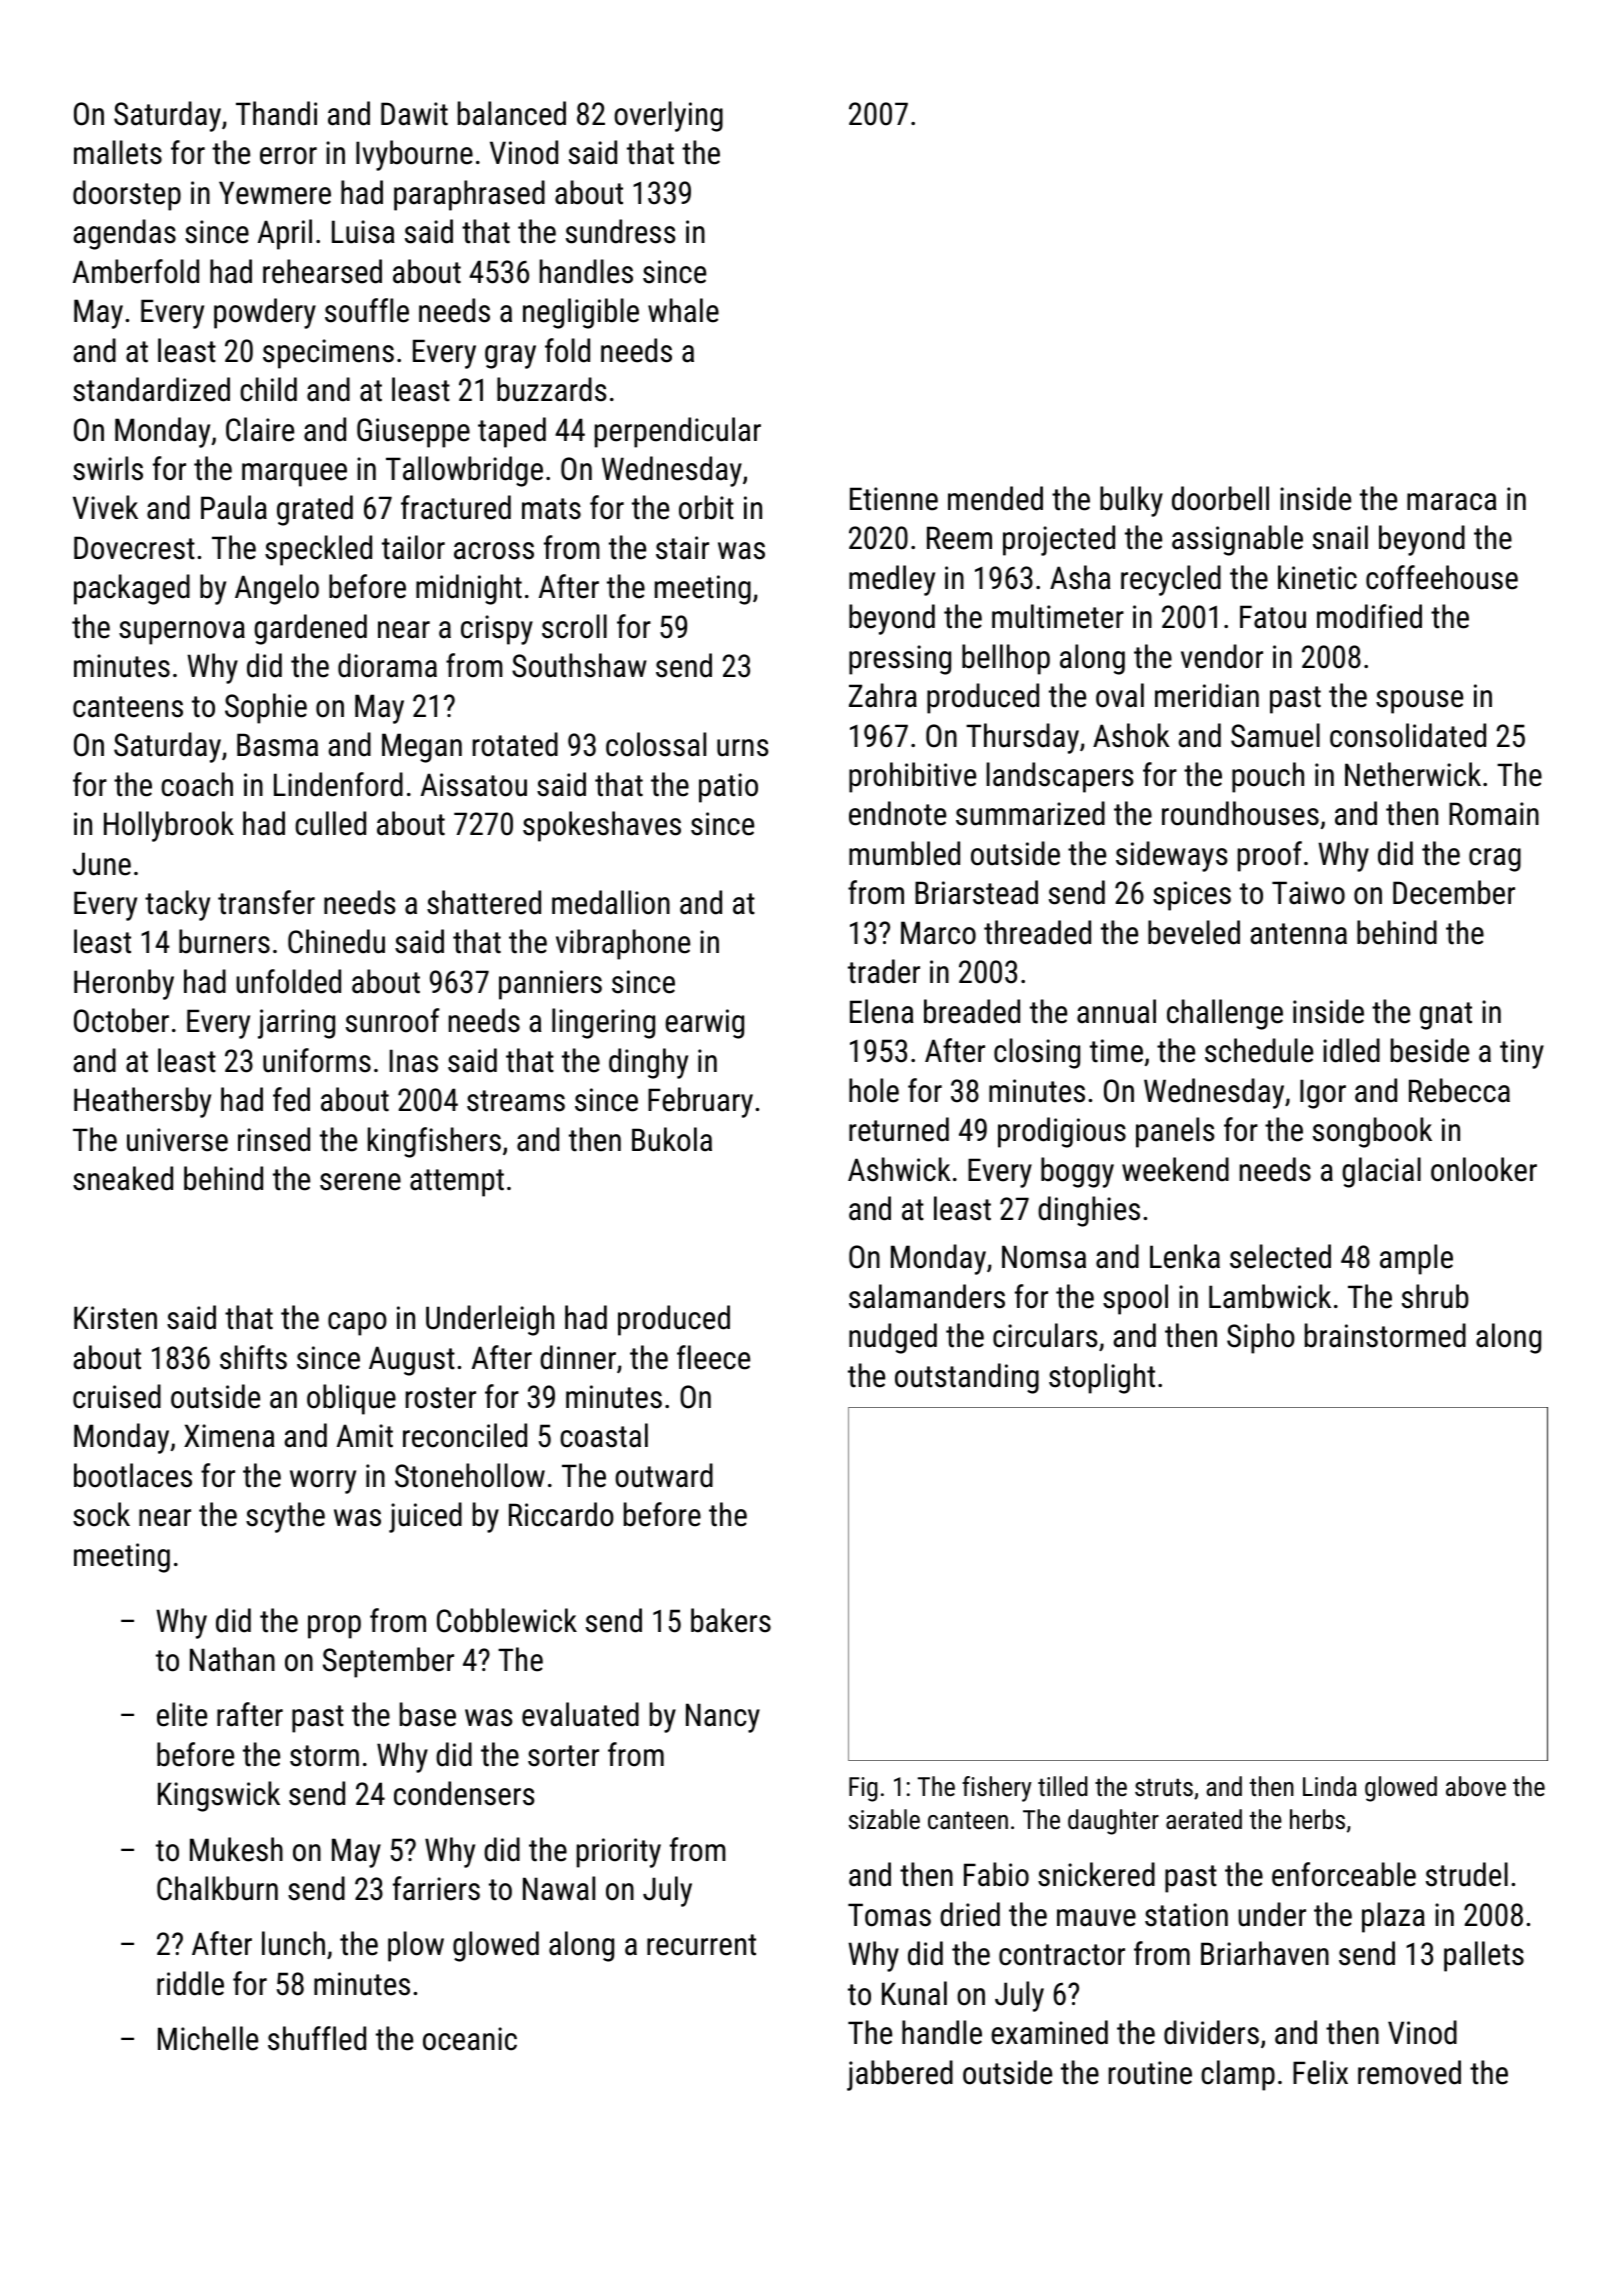  What do you see at coordinates (561, 1514) in the screenshot?
I see `Riccardo` at bounding box center [561, 1514].
